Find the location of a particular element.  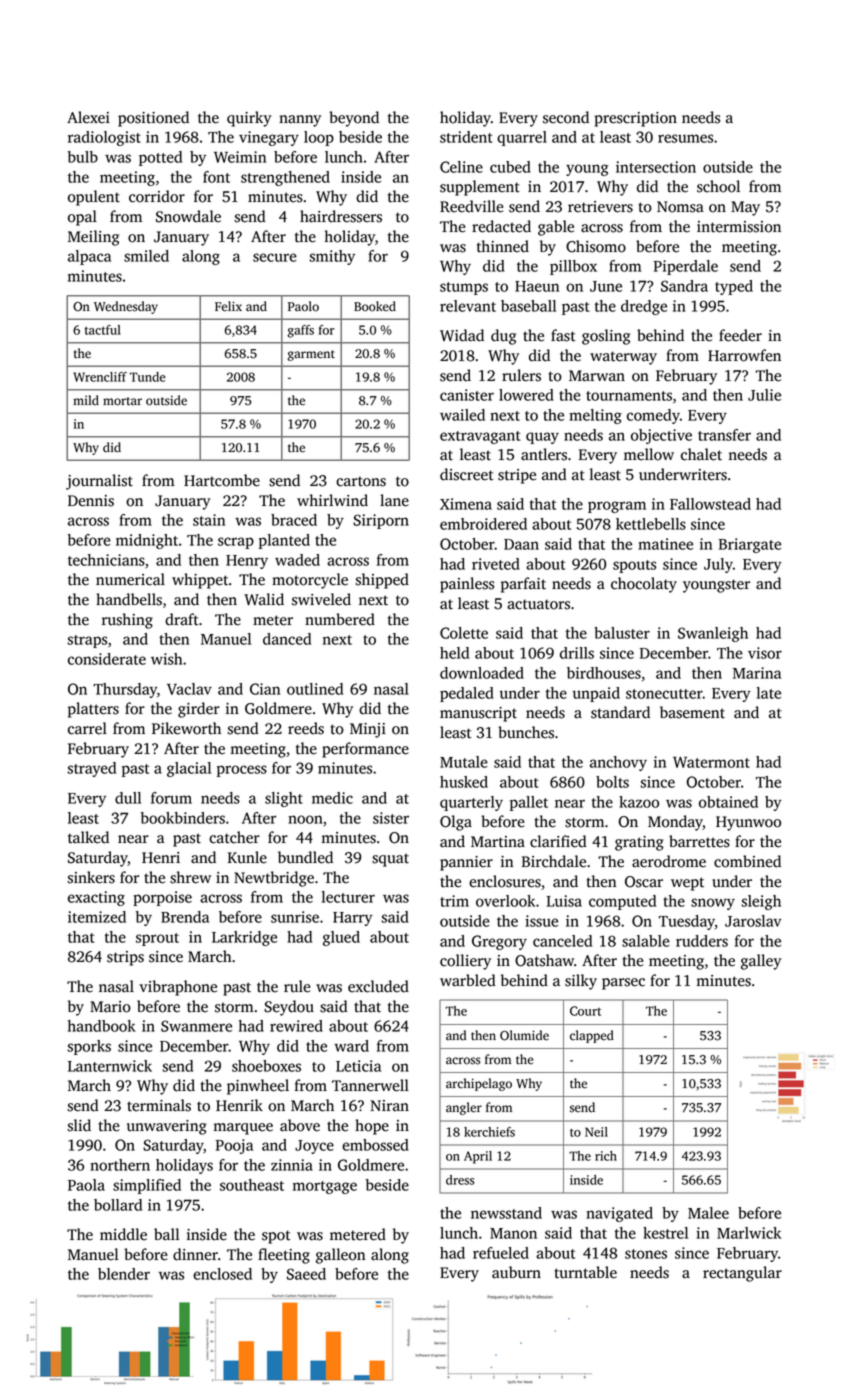

program is located at coordinates (617, 507).
